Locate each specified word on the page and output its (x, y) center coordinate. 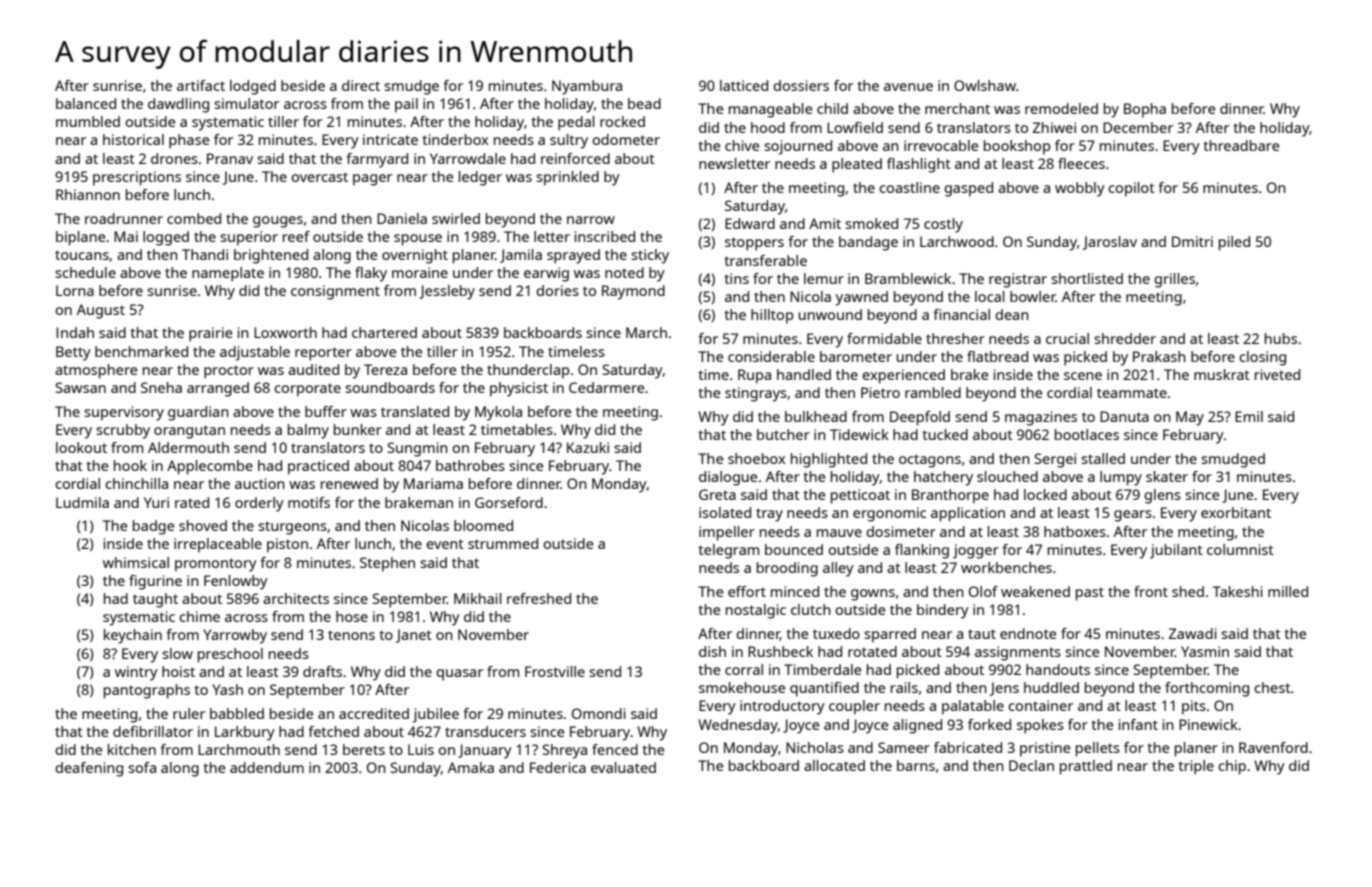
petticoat (860, 496)
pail (406, 105)
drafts (322, 671)
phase (189, 141)
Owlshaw (985, 85)
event (445, 544)
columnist (1240, 549)
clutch (811, 609)
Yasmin (1205, 651)
